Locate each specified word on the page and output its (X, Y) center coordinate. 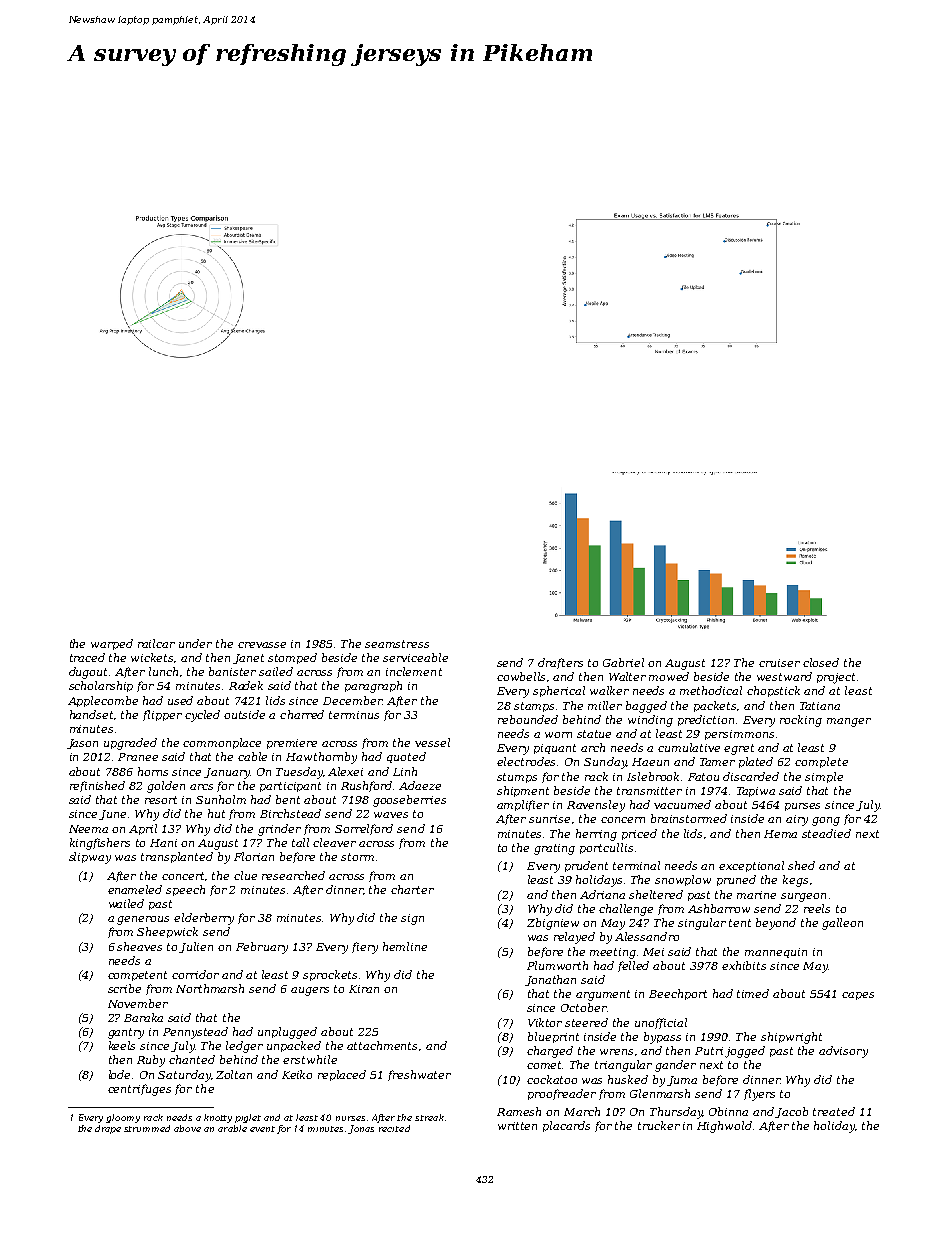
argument (603, 995)
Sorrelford (364, 829)
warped (112, 644)
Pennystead (195, 1033)
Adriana (602, 894)
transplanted (177, 857)
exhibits (744, 965)
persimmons (739, 735)
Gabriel (623, 662)
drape (108, 1129)
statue (594, 734)
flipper (162, 715)
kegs (795, 881)
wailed (126, 903)
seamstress (397, 644)
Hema (780, 834)
